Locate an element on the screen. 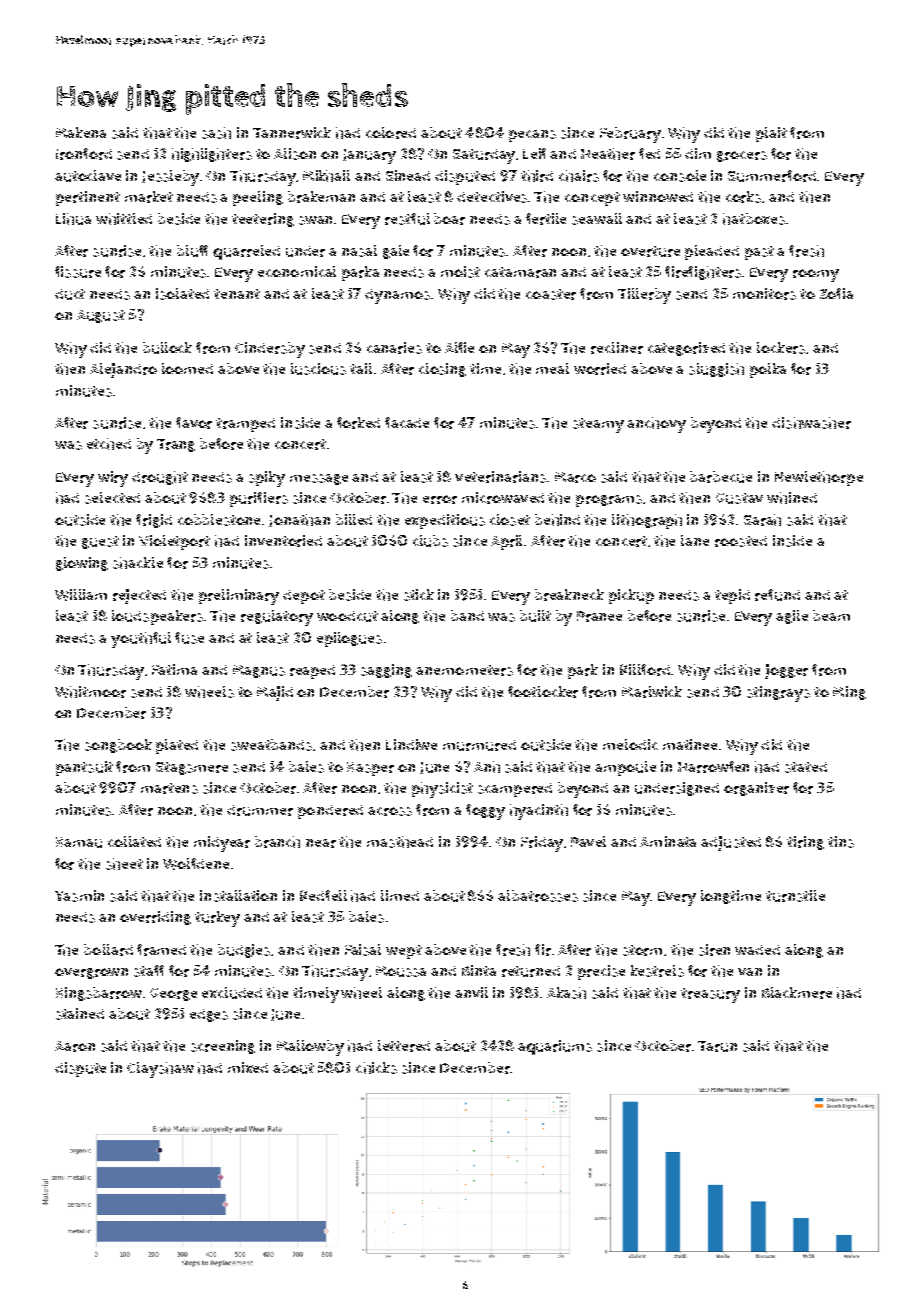 This screenshot has height=1308, width=924. pecans is located at coordinates (532, 136).
